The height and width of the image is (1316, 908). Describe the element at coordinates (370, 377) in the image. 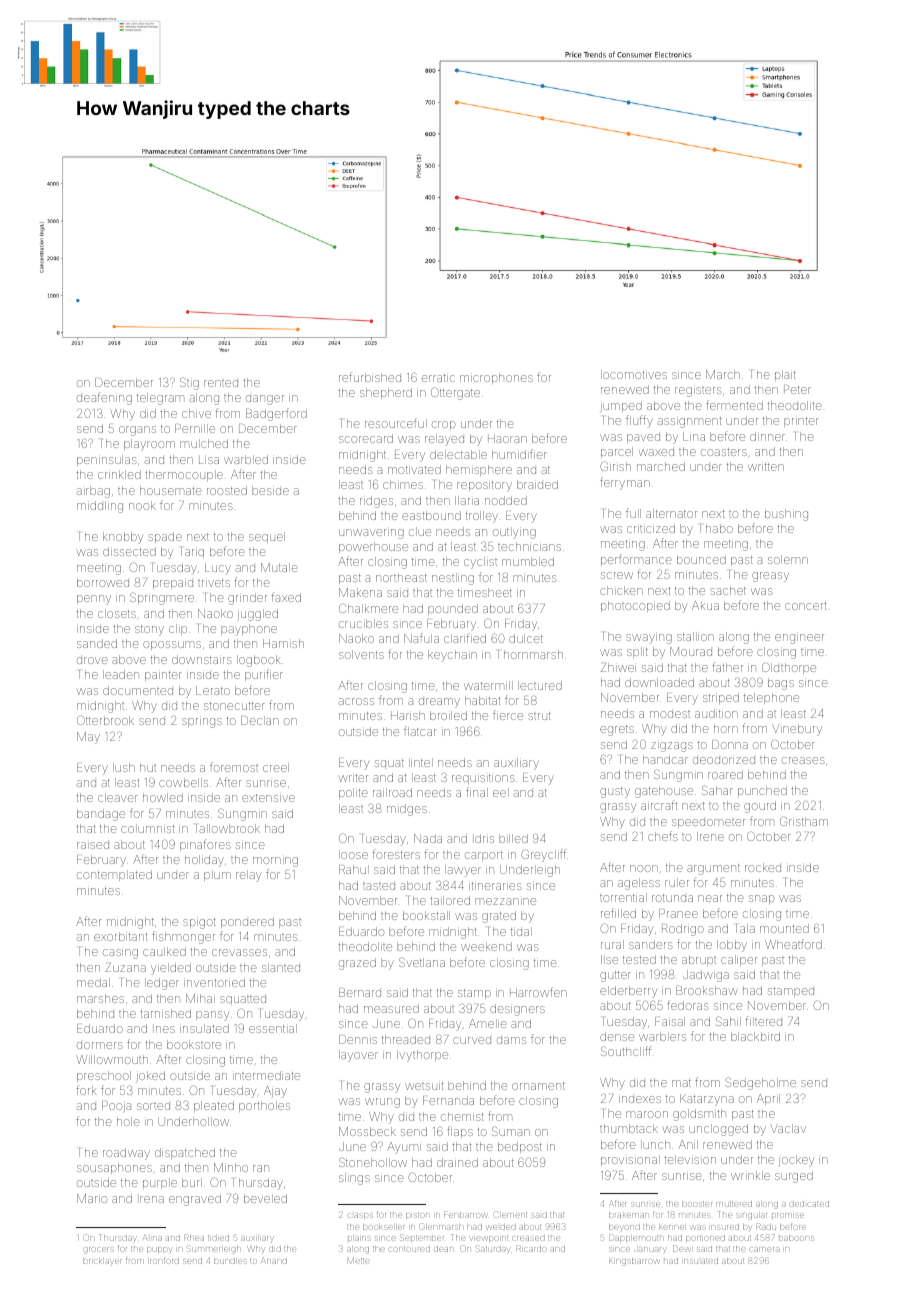

I see `refurbished` at that location.
